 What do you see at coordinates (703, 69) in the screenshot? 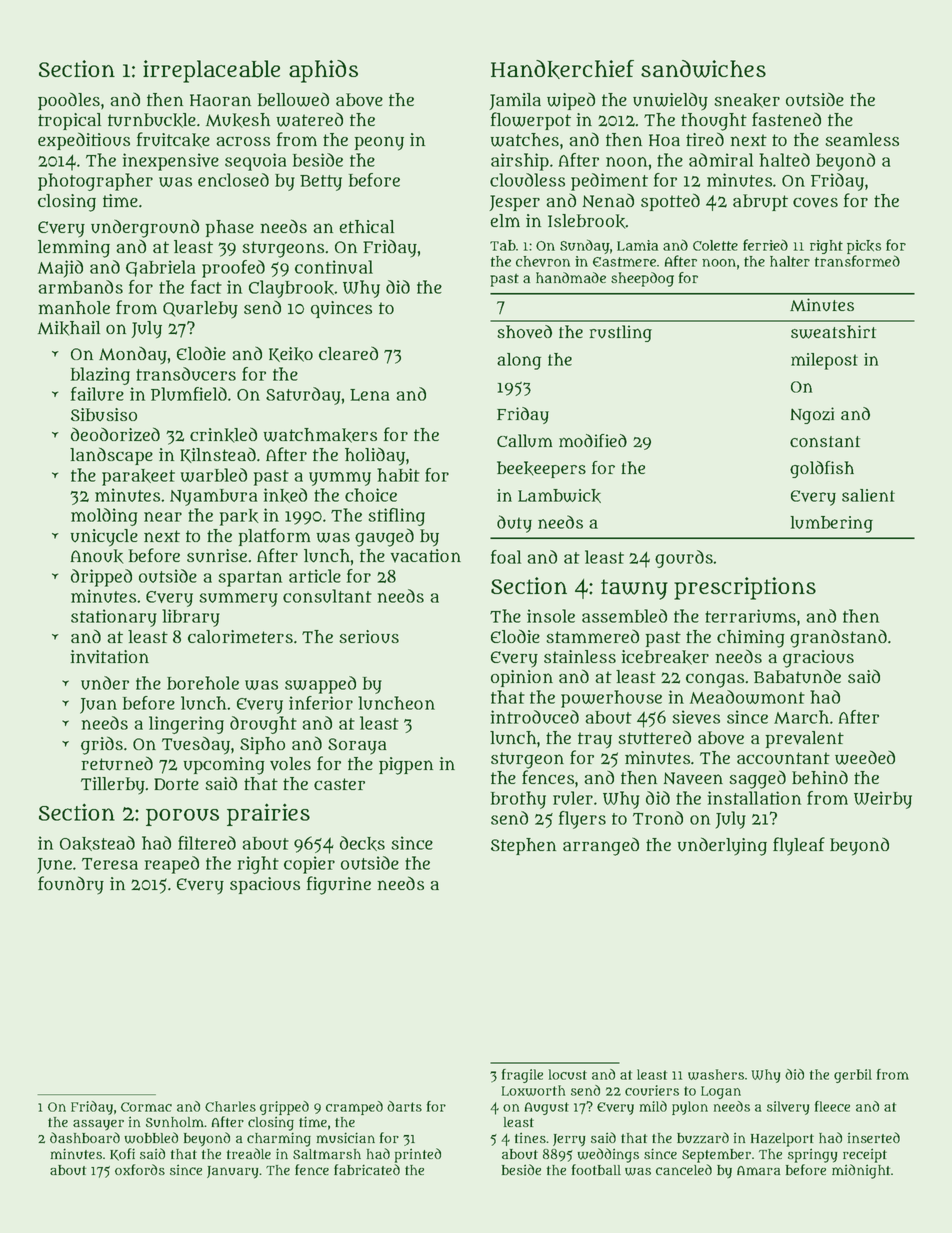
I see `sandwiches` at bounding box center [703, 69].
